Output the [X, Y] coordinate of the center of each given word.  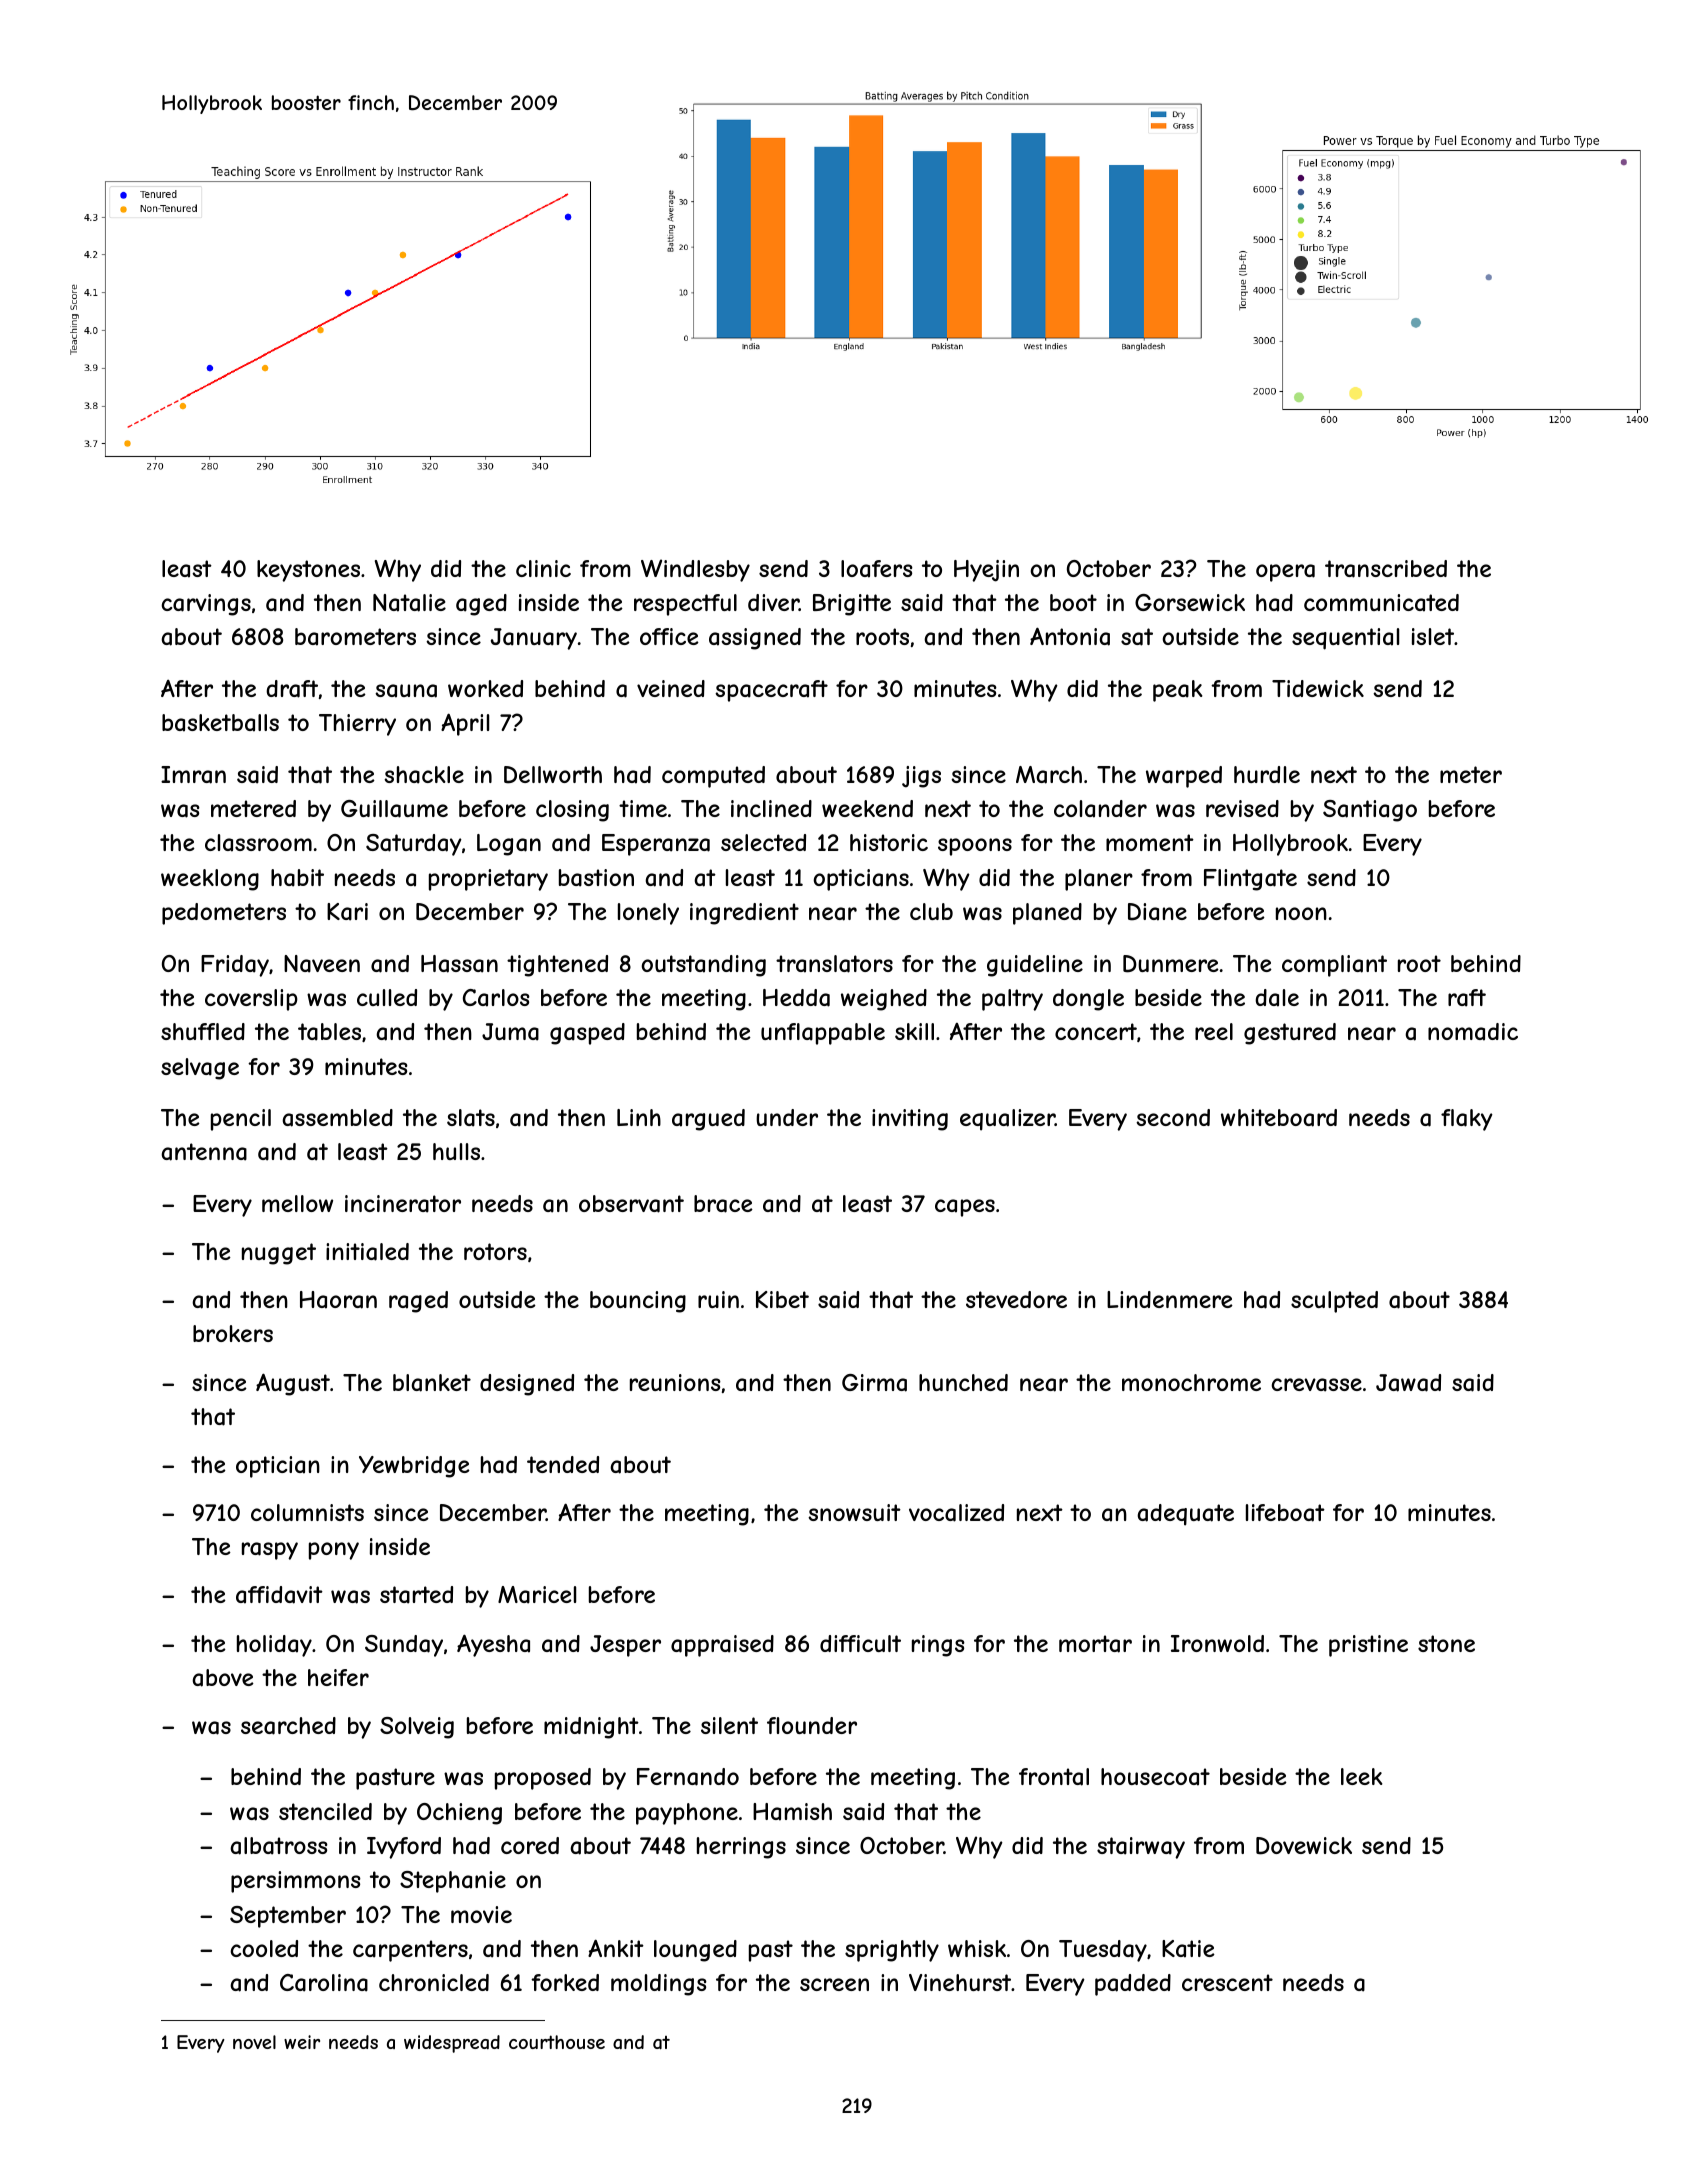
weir [302, 2042]
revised [1242, 808]
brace [723, 1204]
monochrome [1191, 1382]
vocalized [956, 1513]
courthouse [557, 2042]
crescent [1227, 1982]
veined [671, 688]
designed [527, 1385]
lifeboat [1285, 1513]
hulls [456, 1151]
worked [485, 688]
